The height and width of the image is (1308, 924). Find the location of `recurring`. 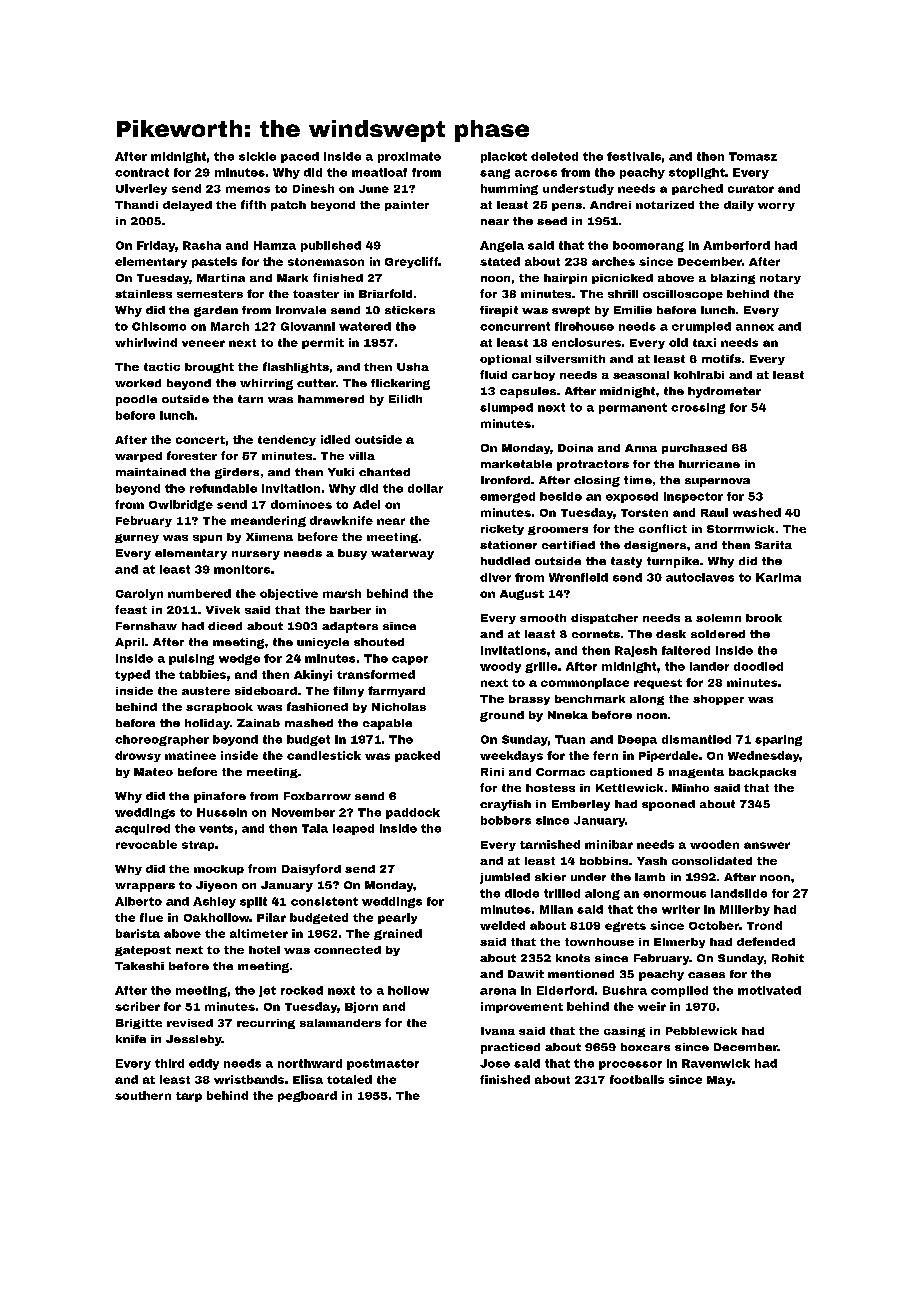

recurring is located at coordinates (266, 1024).
